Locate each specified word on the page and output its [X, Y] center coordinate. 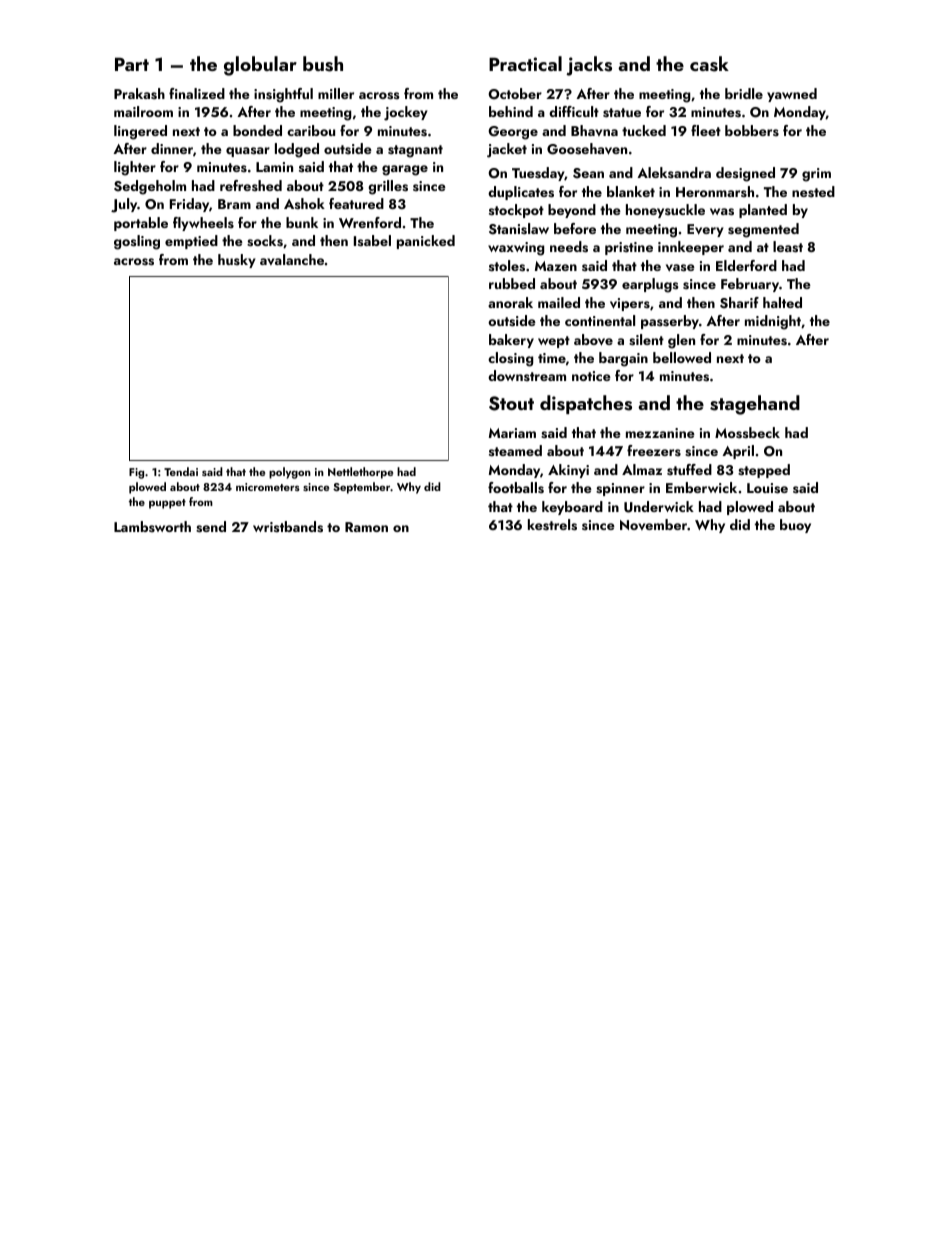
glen [681, 341]
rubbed [512, 283]
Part [132, 64]
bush [323, 64]
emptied [191, 242]
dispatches [586, 404]
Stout [511, 403]
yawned [792, 95]
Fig [136, 473]
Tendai [181, 471]
